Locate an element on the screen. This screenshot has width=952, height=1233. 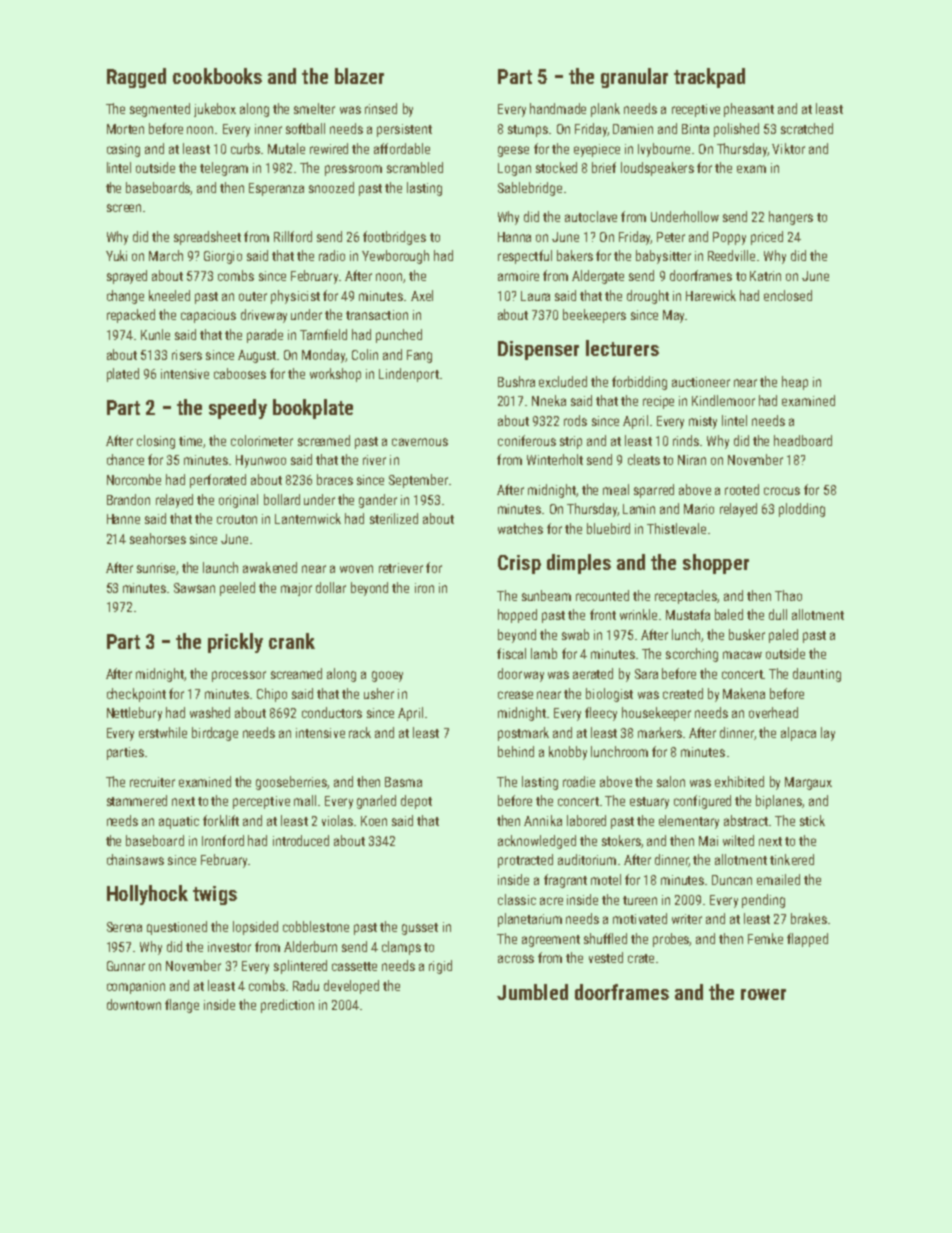
receptive is located at coordinates (696, 110).
